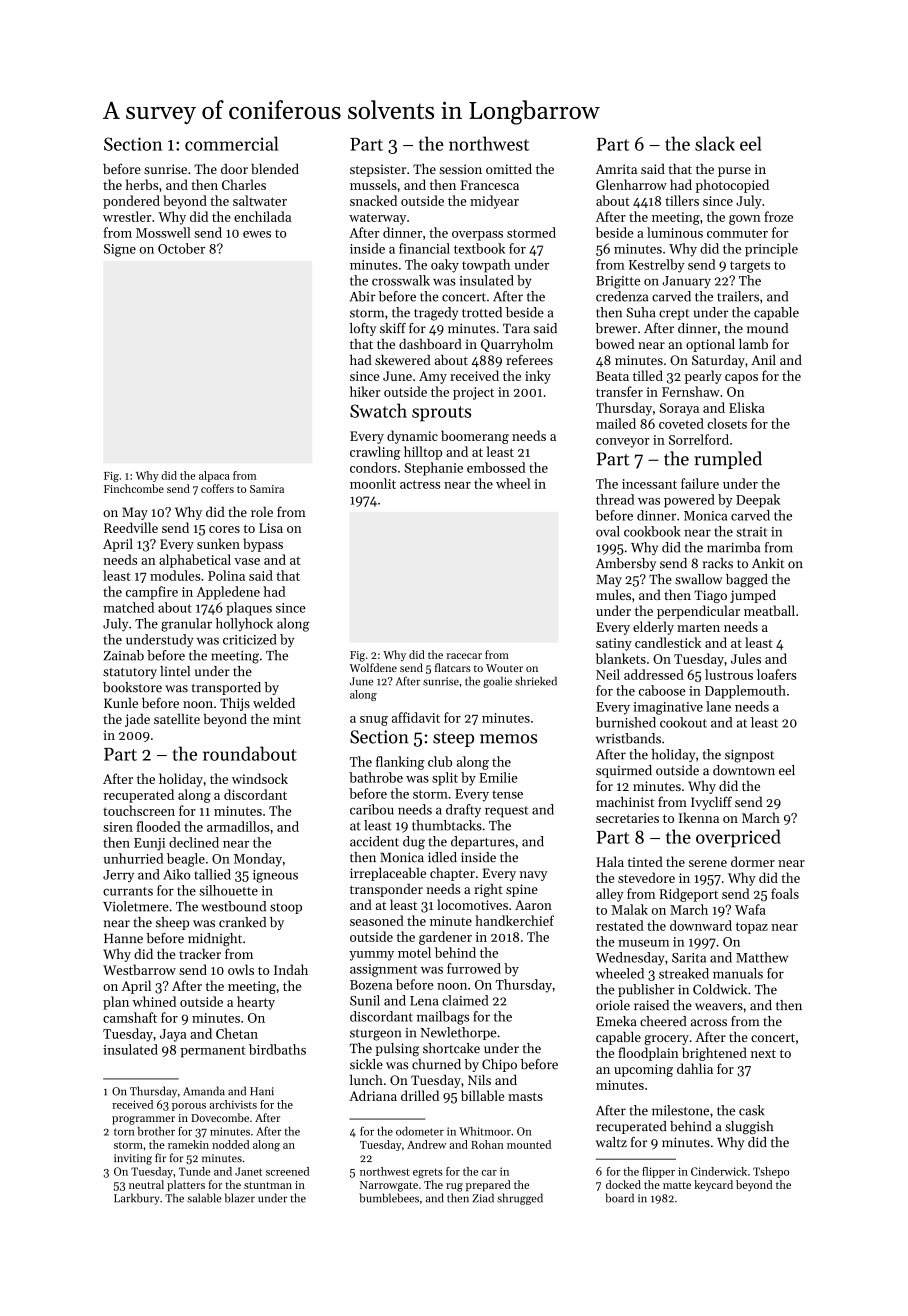  What do you see at coordinates (442, 857) in the page?
I see `idled` at bounding box center [442, 857].
